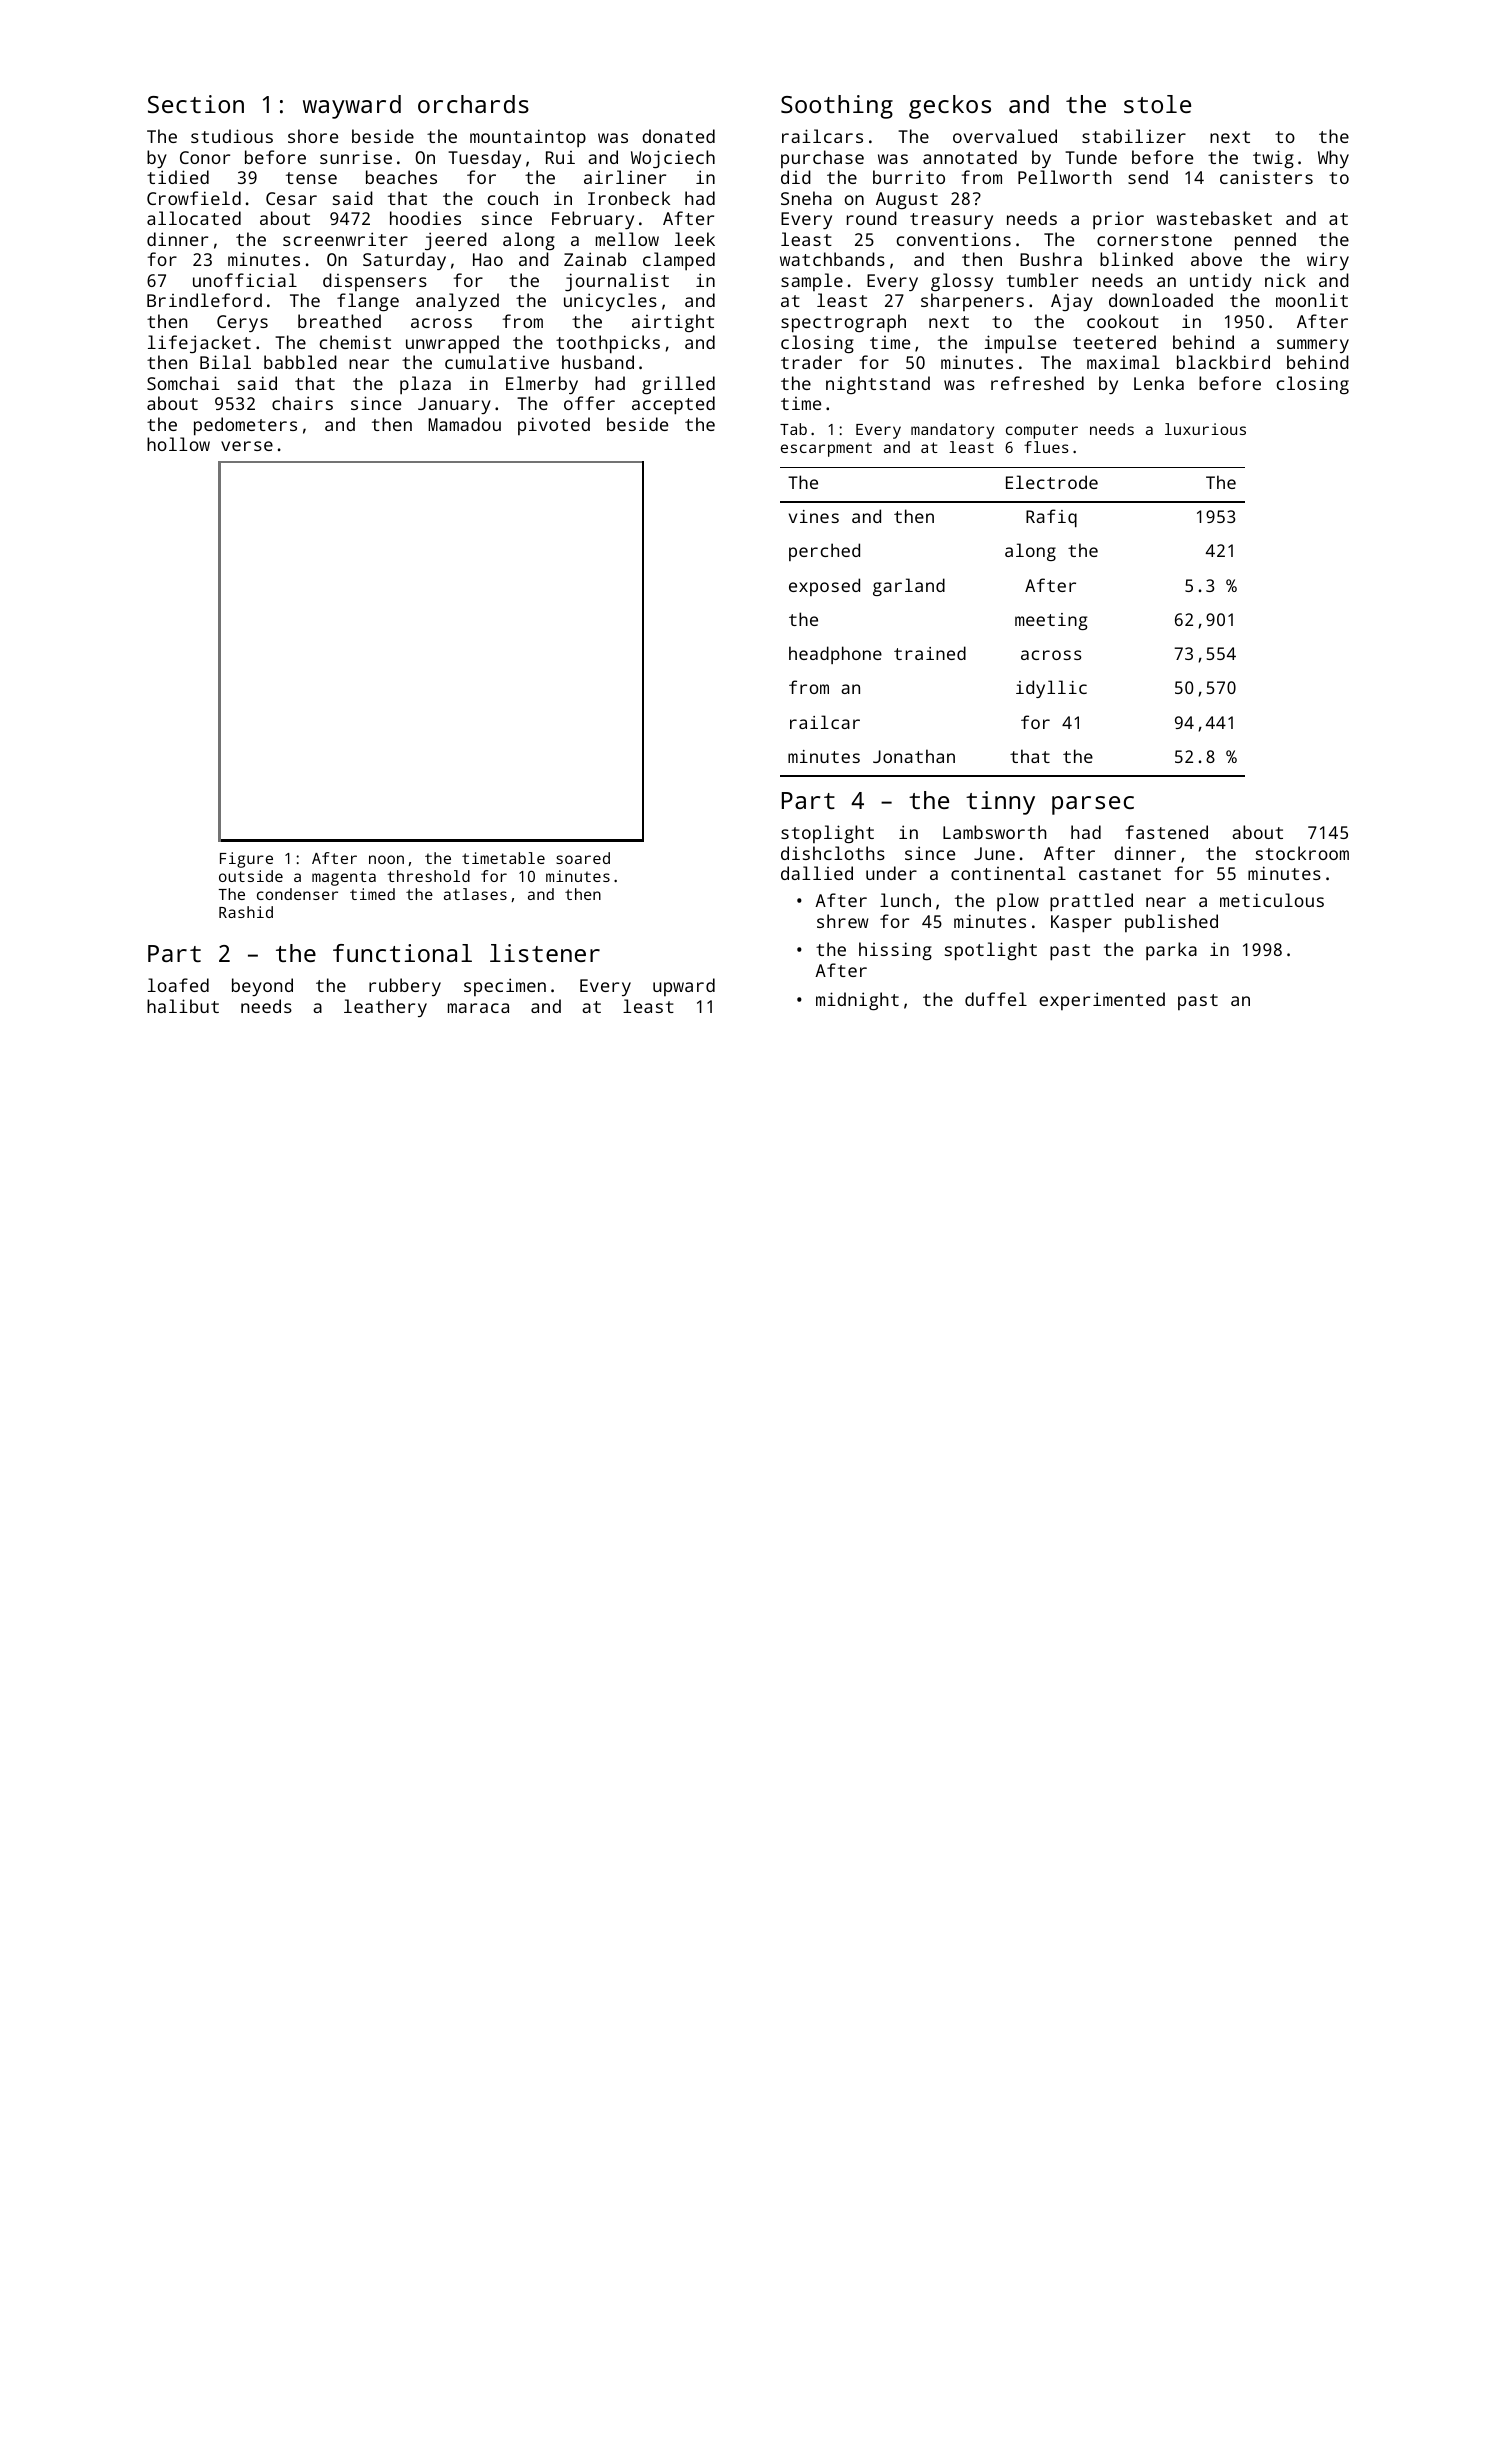 Image resolution: width=1496 pixels, height=2464 pixels. I want to click on verse, so click(247, 446).
